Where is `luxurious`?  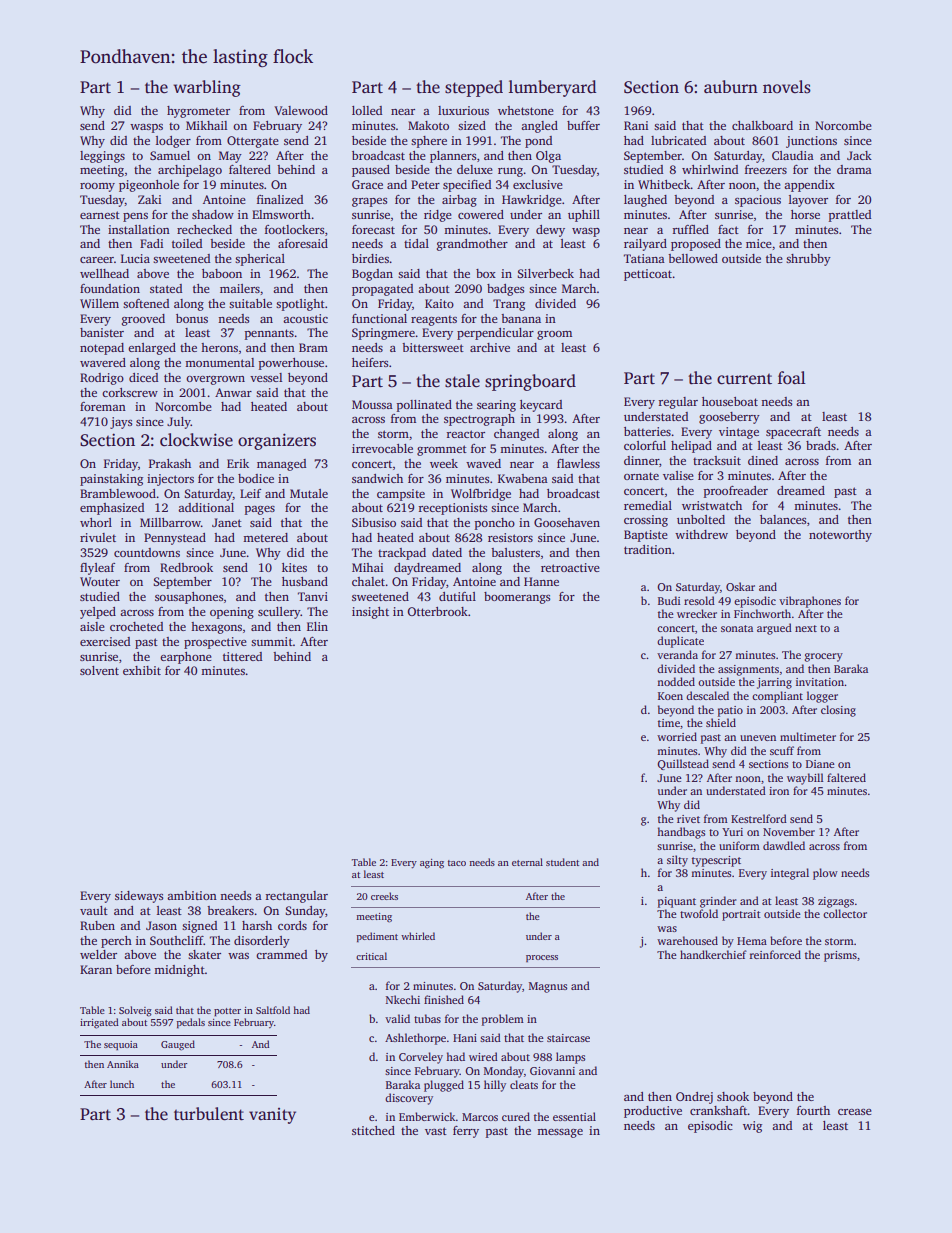 luxurious is located at coordinates (463, 110).
